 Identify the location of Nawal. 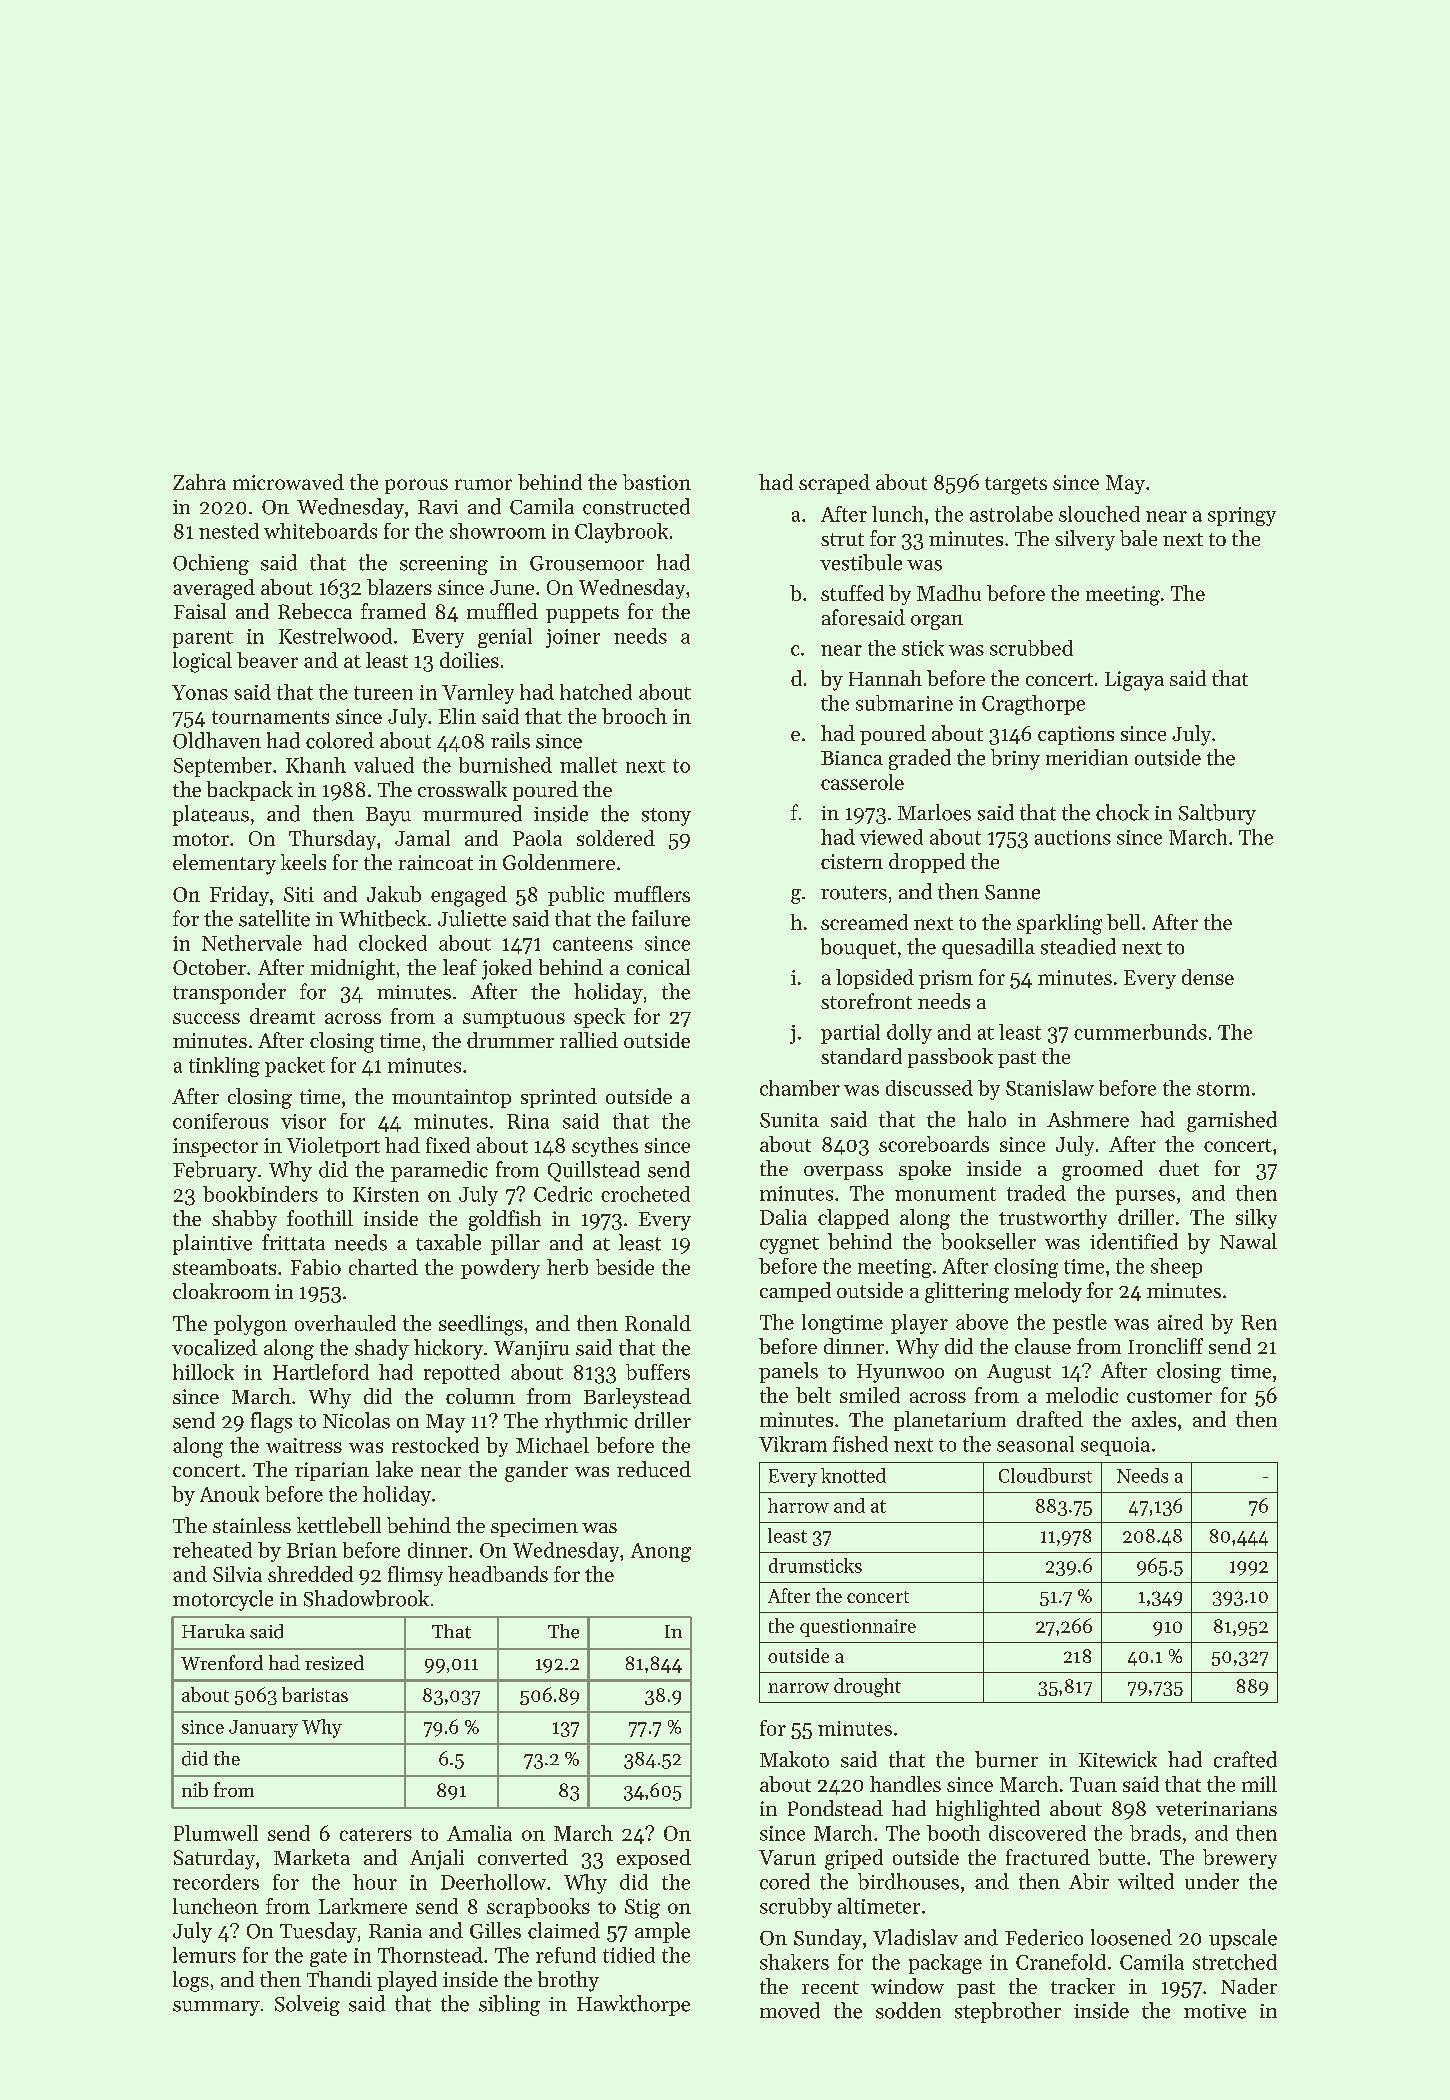
(1248, 1241).
